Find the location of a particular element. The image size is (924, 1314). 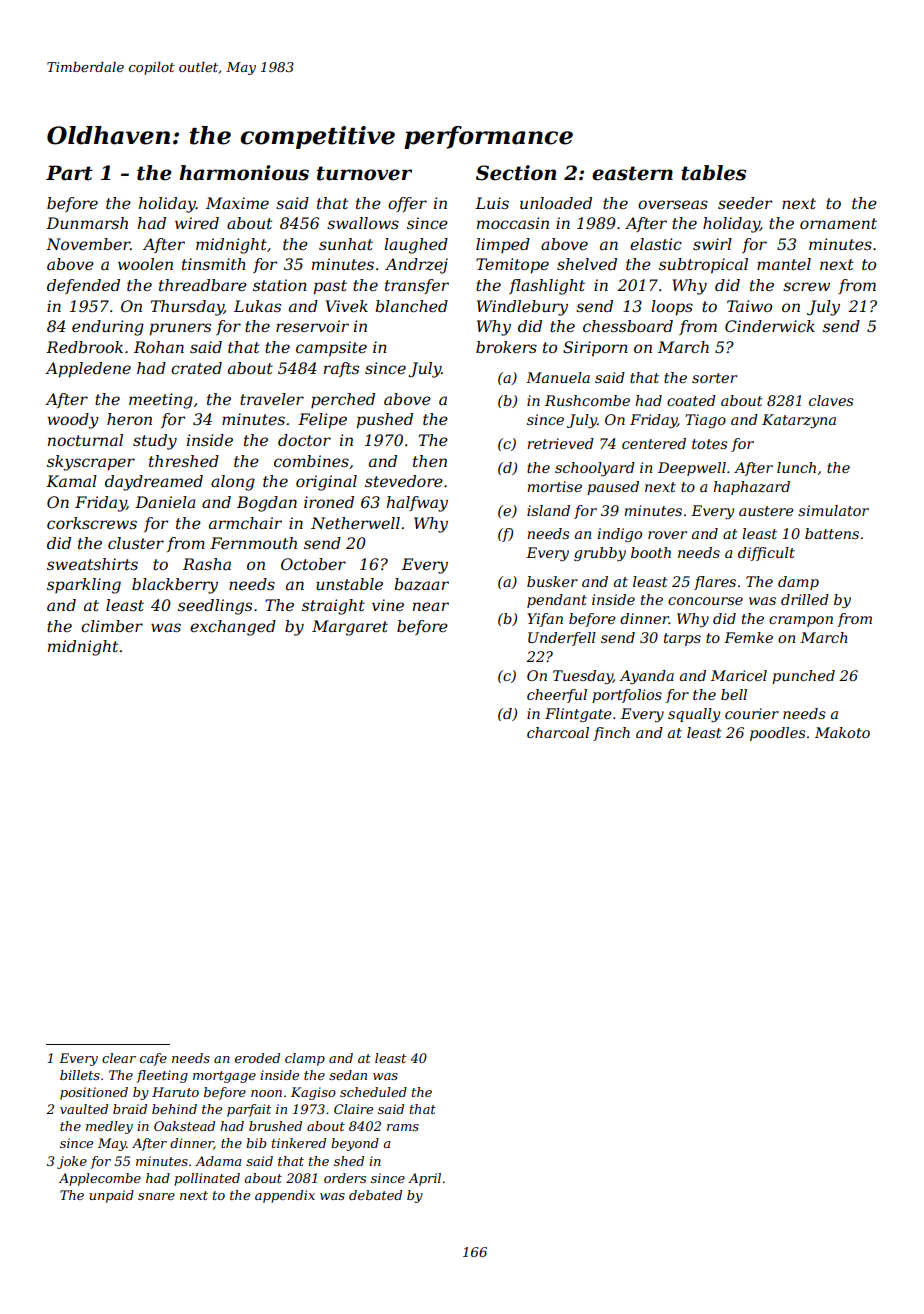

punched is located at coordinates (803, 677).
